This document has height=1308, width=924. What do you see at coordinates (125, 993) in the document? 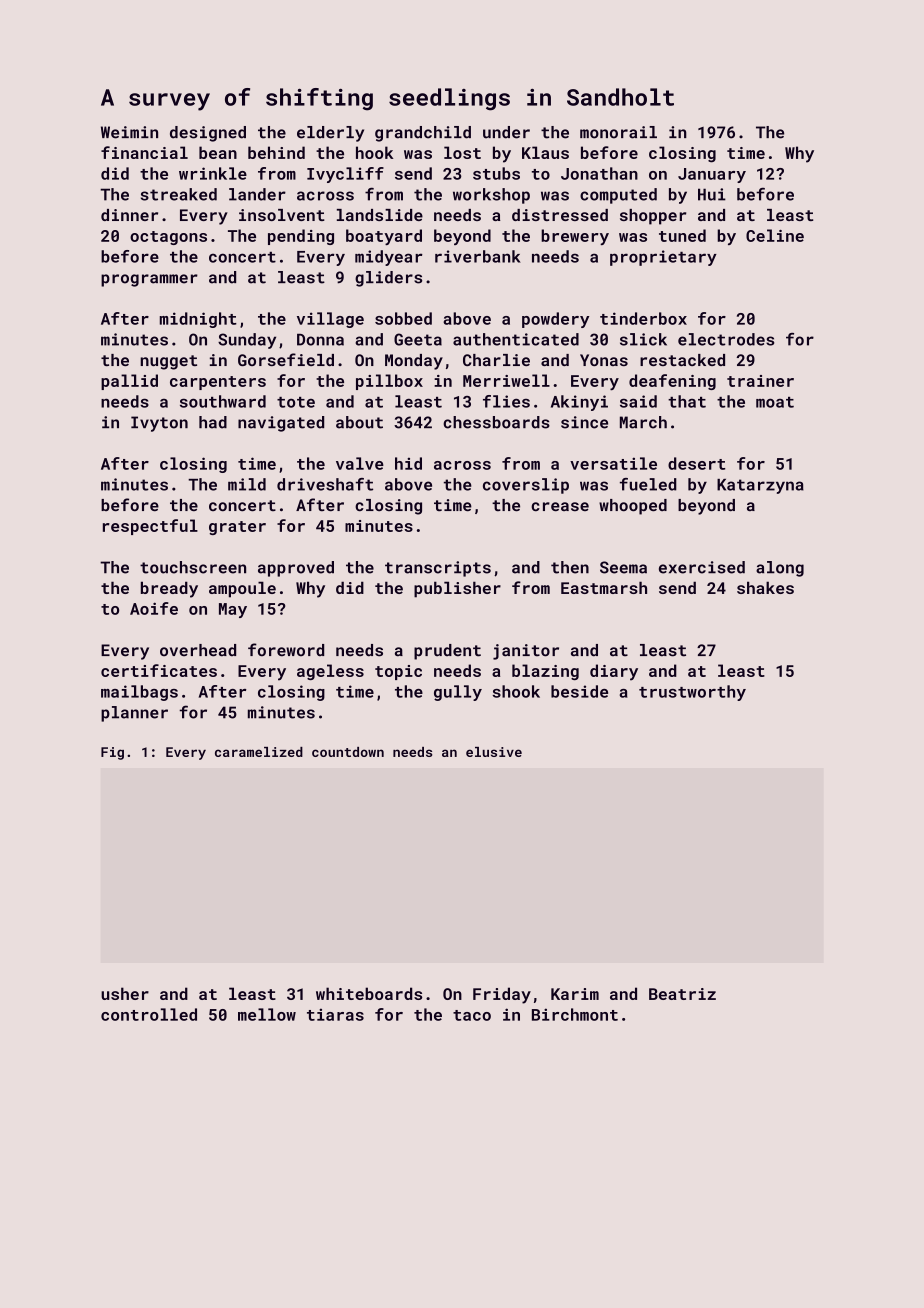
I see `usher` at bounding box center [125, 993].
